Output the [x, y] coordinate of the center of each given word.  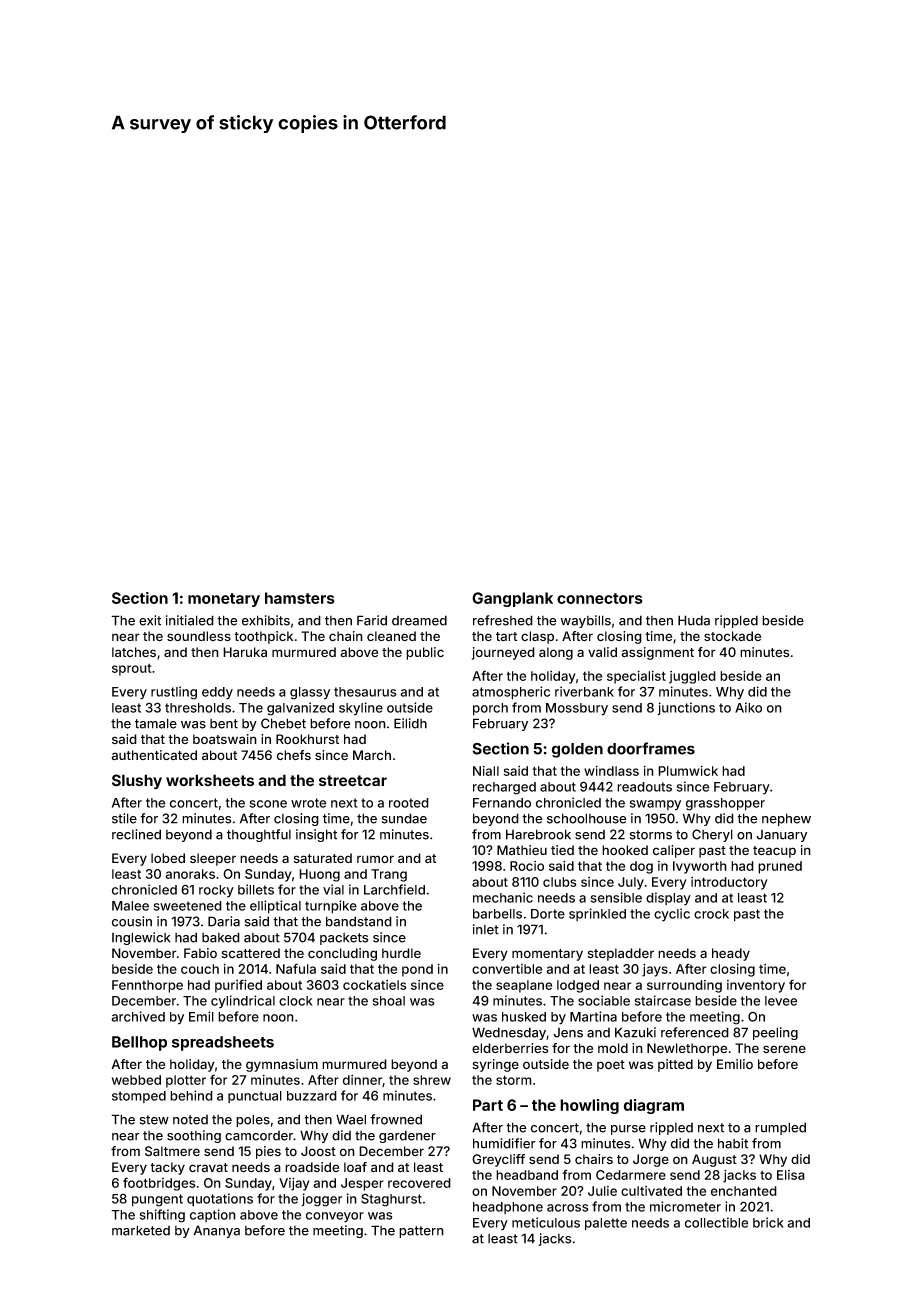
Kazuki [635, 1032]
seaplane [524, 986]
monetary [224, 600]
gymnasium [282, 1065]
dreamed [419, 620]
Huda [694, 620]
